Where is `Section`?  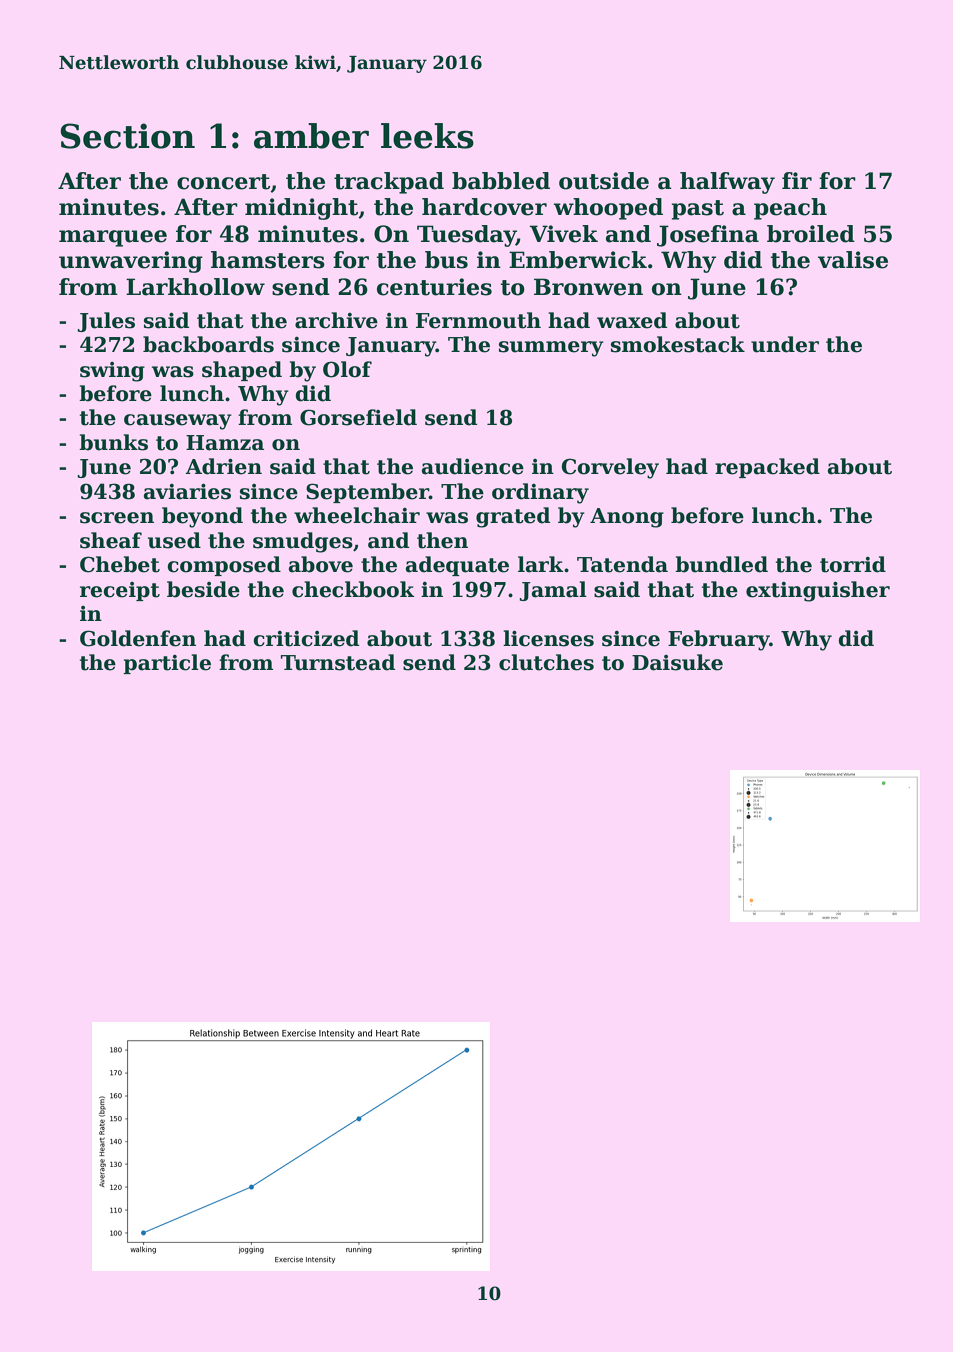
Section is located at coordinates (127, 136).
